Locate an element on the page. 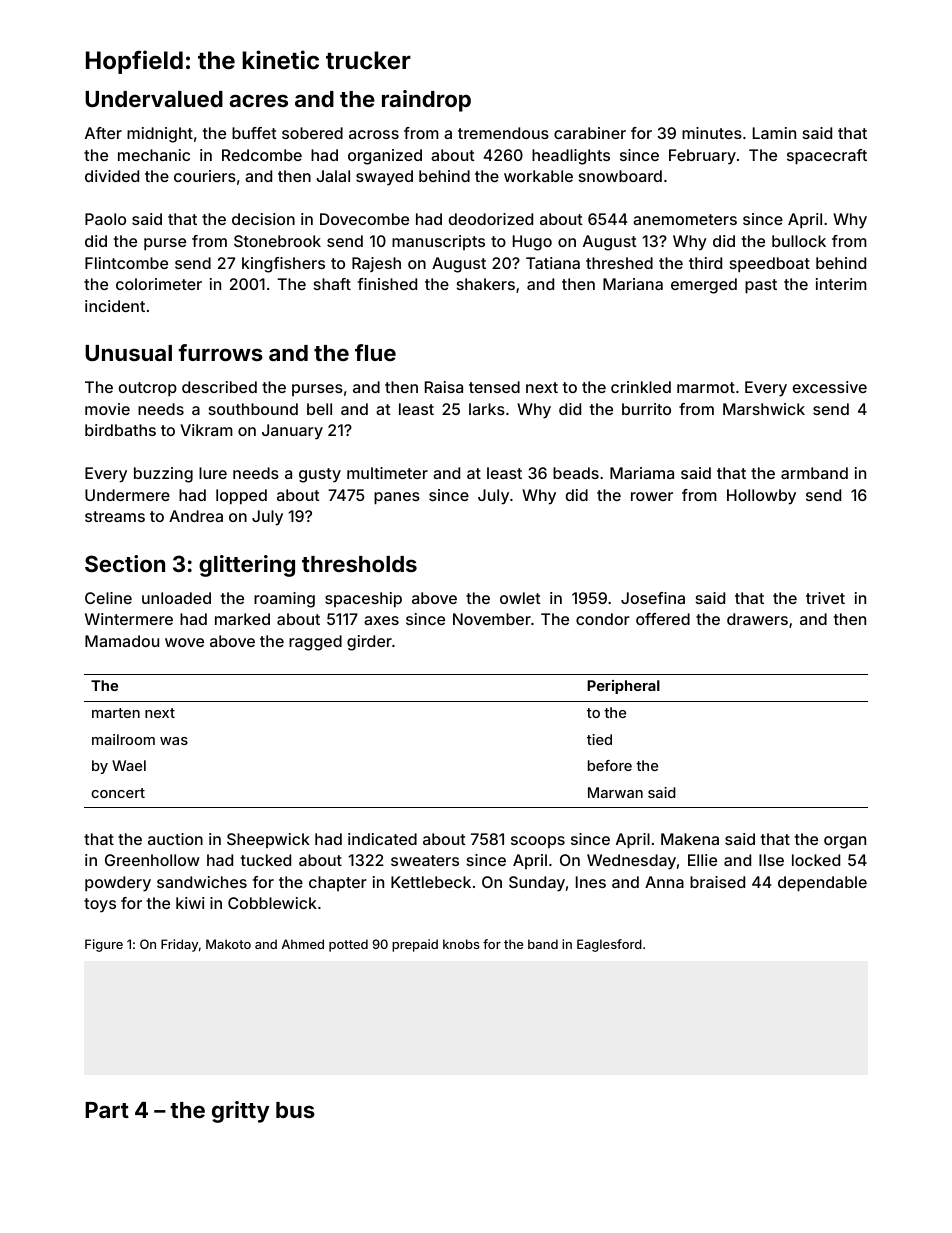 This document has height=1233, width=952. multimeter is located at coordinates (387, 473).
